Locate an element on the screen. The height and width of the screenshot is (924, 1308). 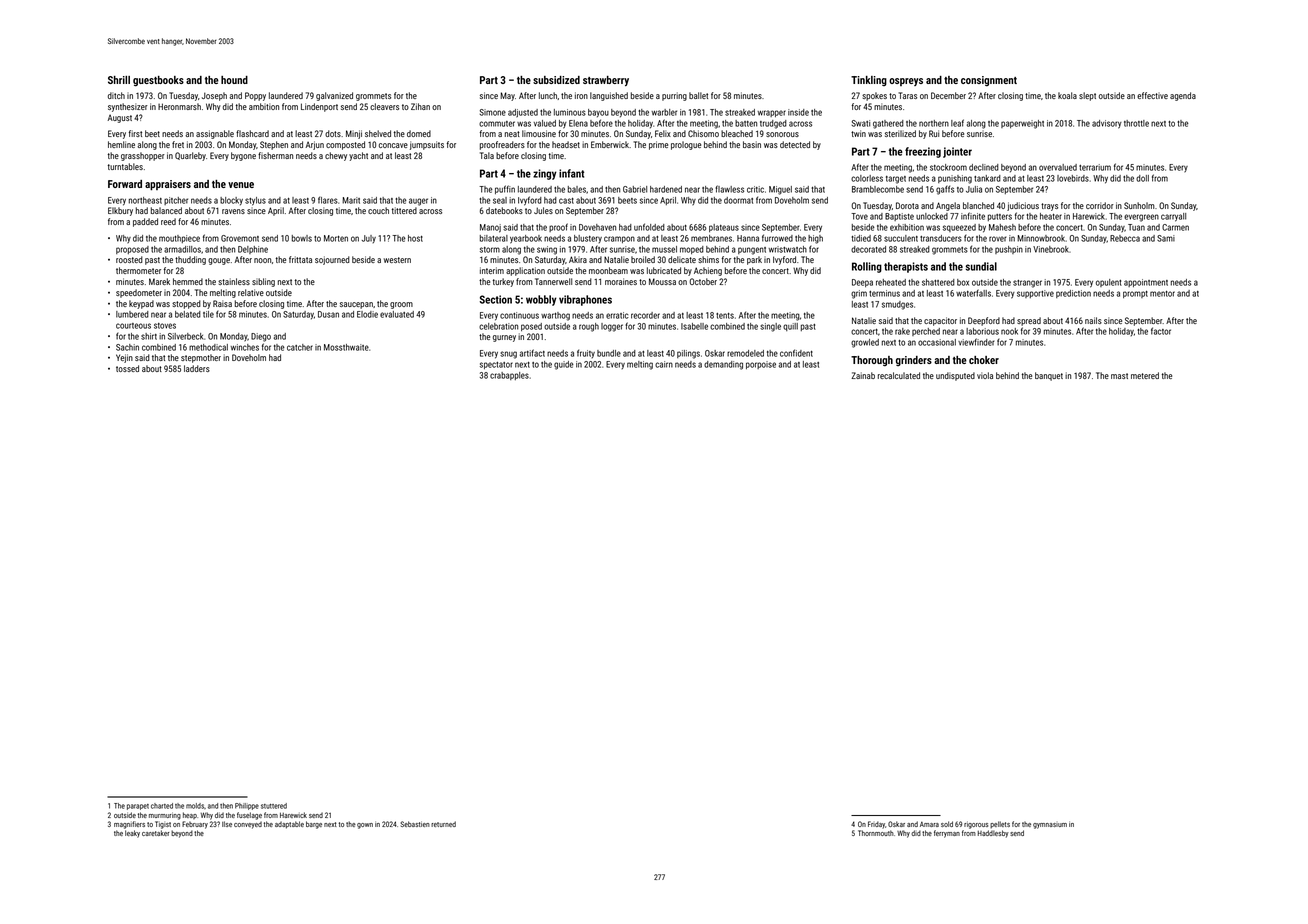
Zainab is located at coordinates (863, 375).
